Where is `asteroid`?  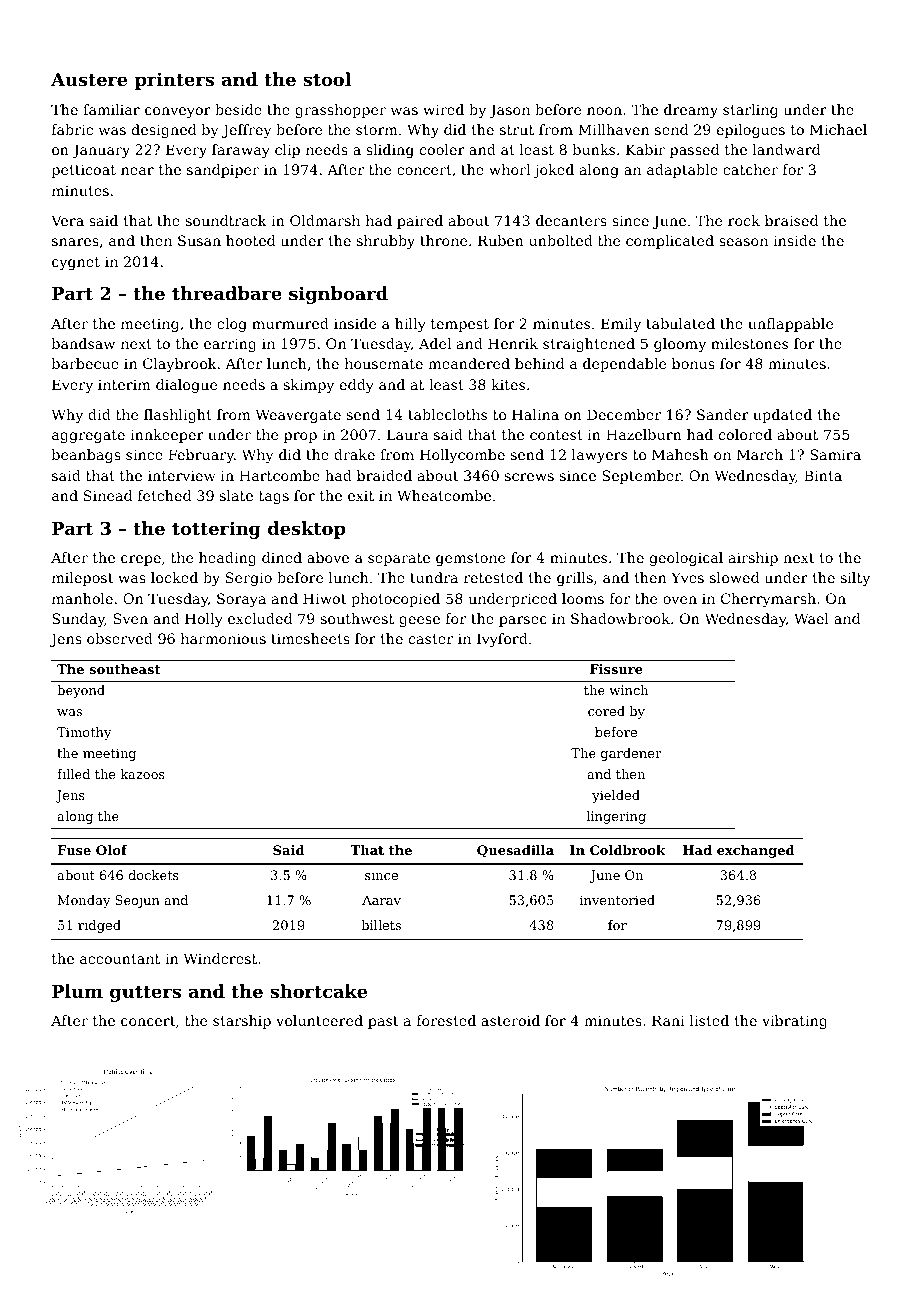
asteroid is located at coordinates (510, 1020).
